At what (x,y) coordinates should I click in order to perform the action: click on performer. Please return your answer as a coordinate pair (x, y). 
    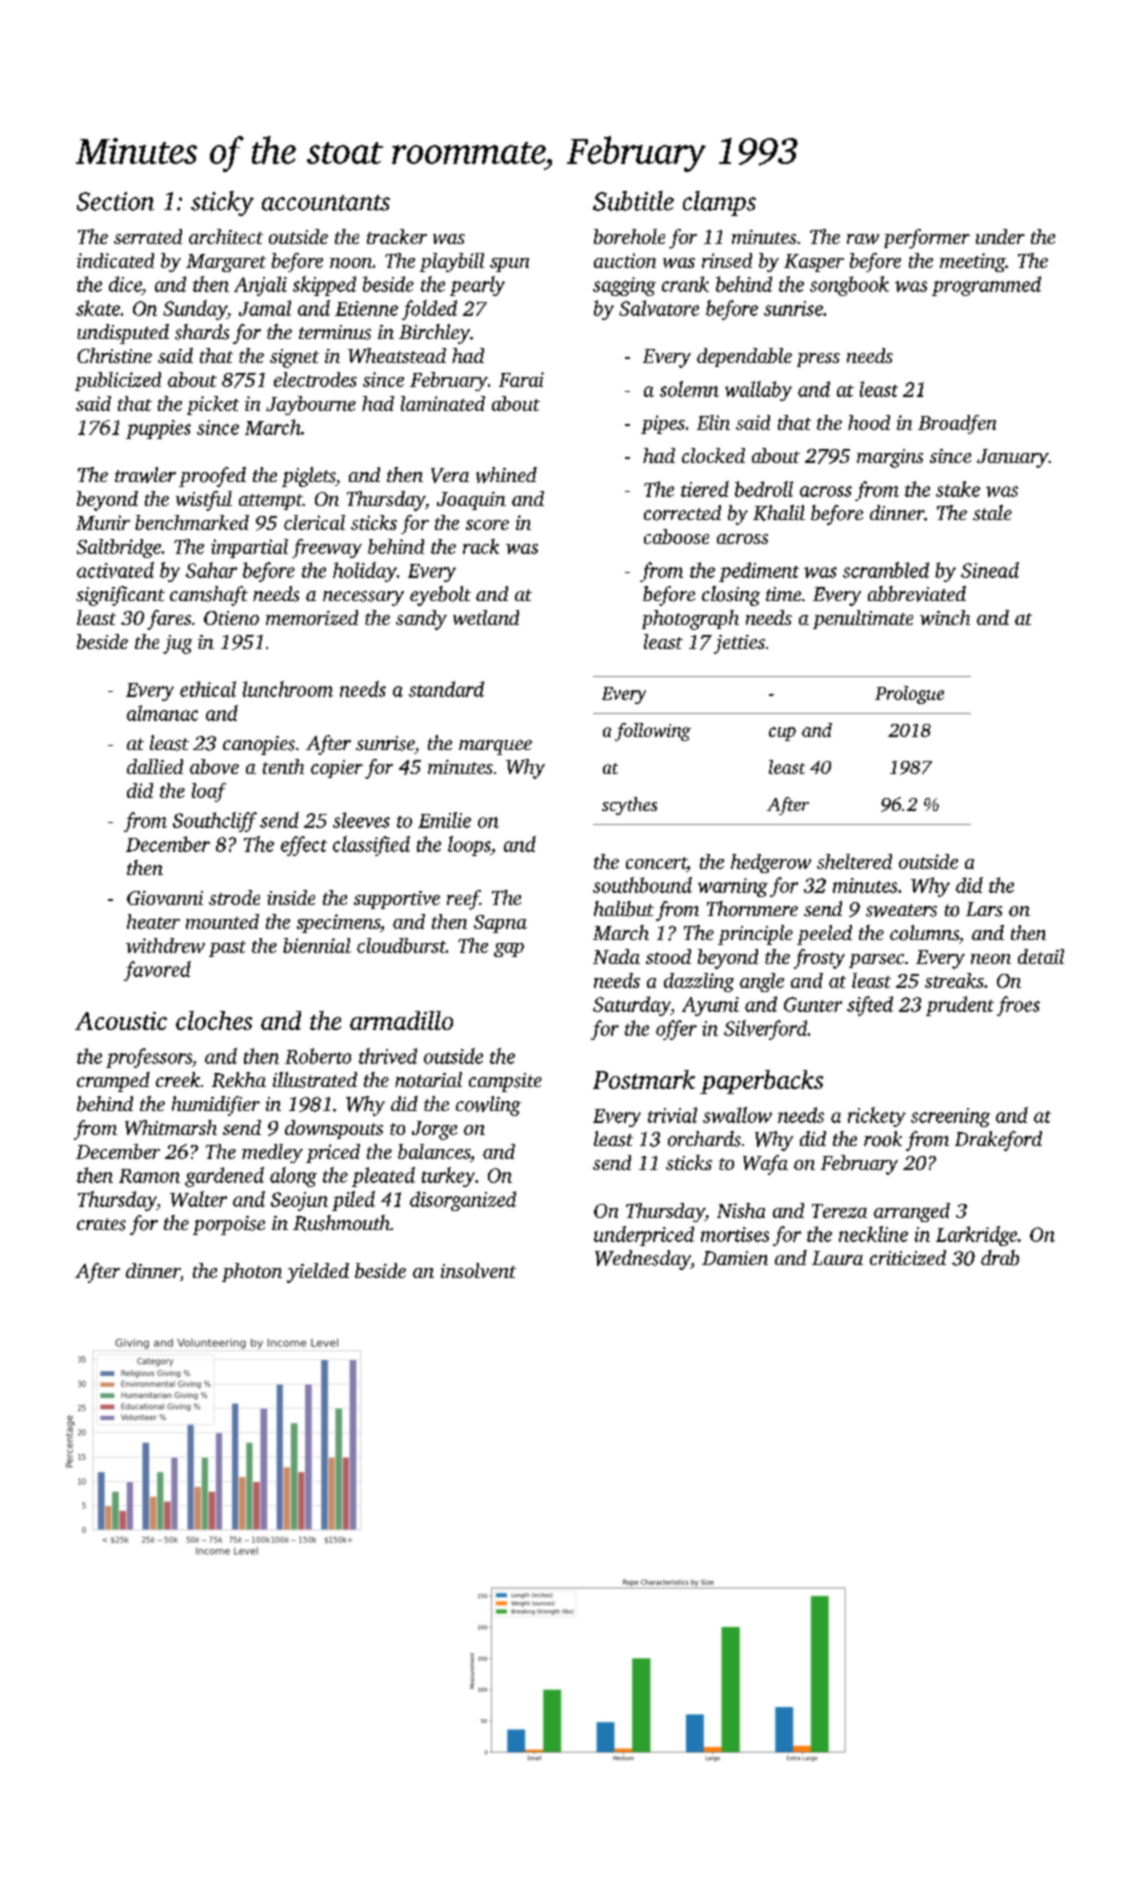
    Looking at the image, I should click on (927, 239).
